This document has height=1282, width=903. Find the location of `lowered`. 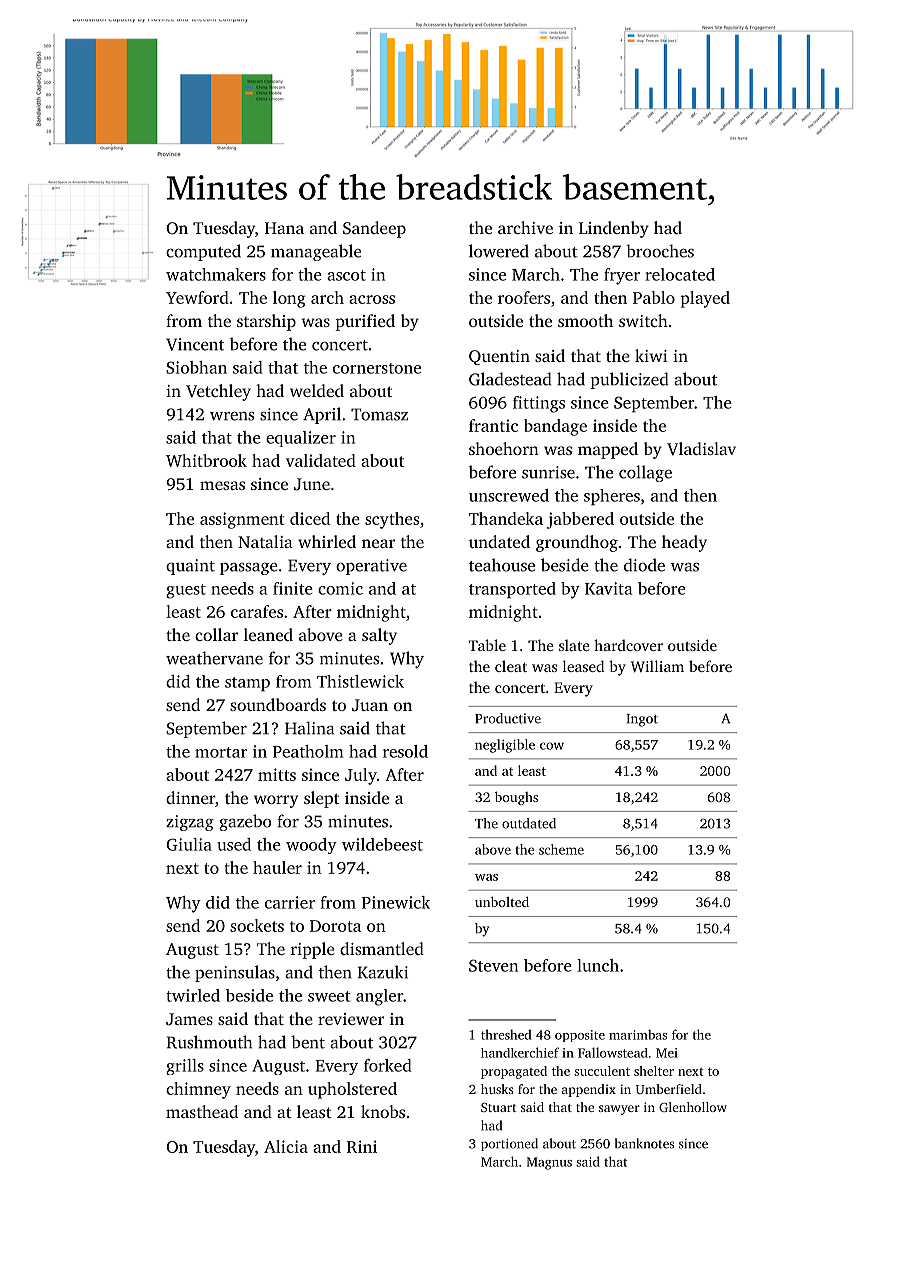

lowered is located at coordinates (499, 251).
